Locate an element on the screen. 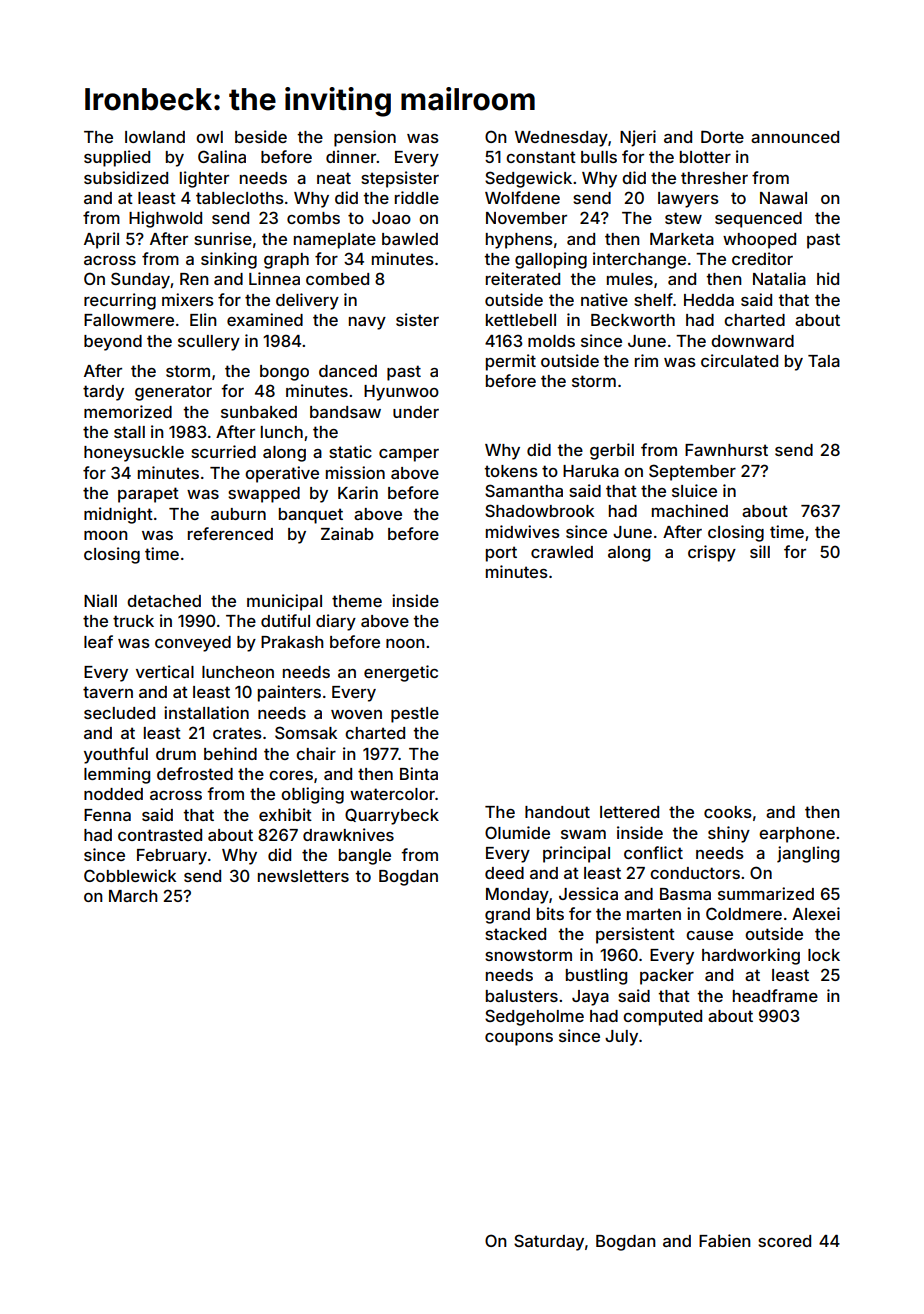  jangling is located at coordinates (808, 854).
